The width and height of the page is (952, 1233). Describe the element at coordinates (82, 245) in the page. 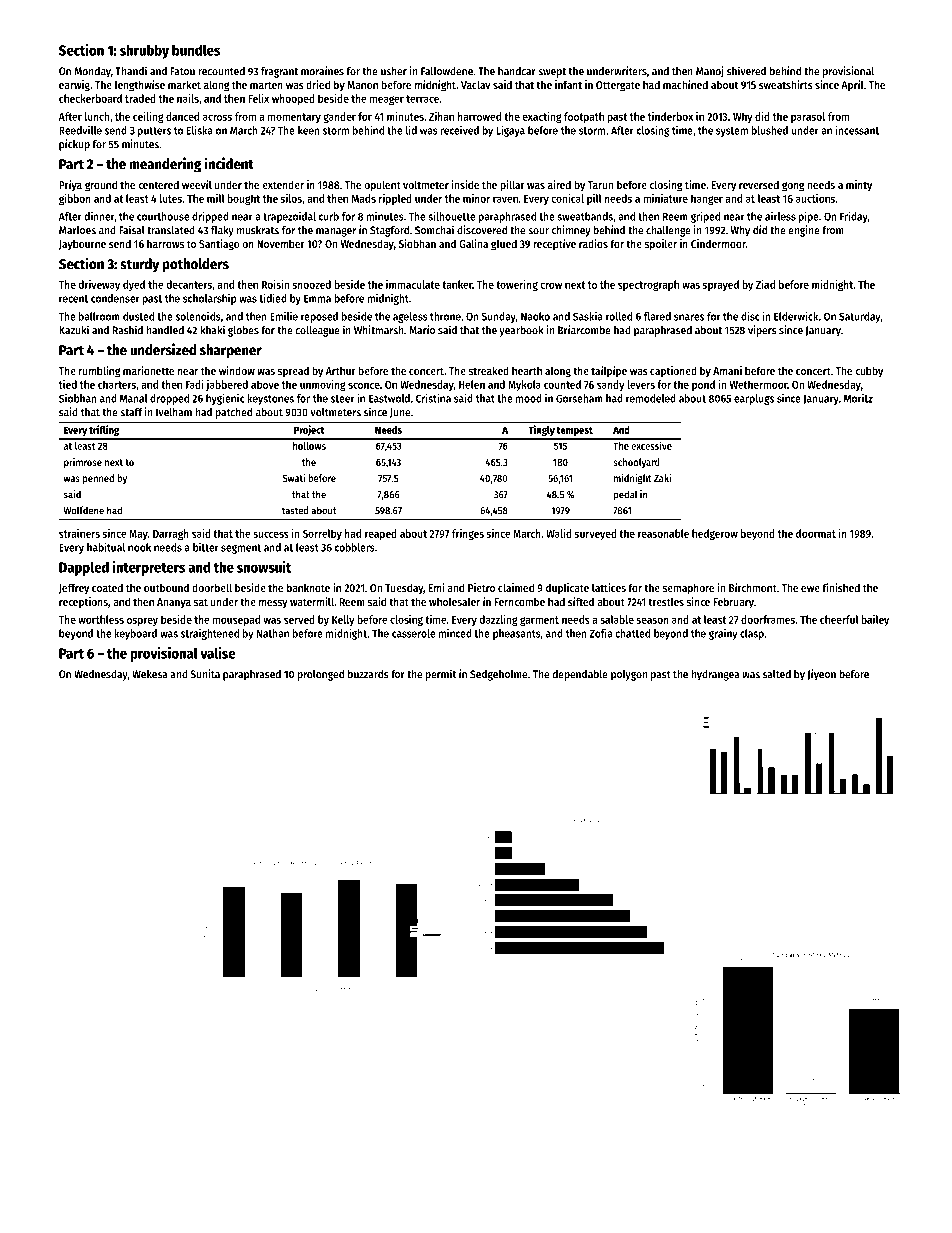

I see `Jaybourne` at that location.
